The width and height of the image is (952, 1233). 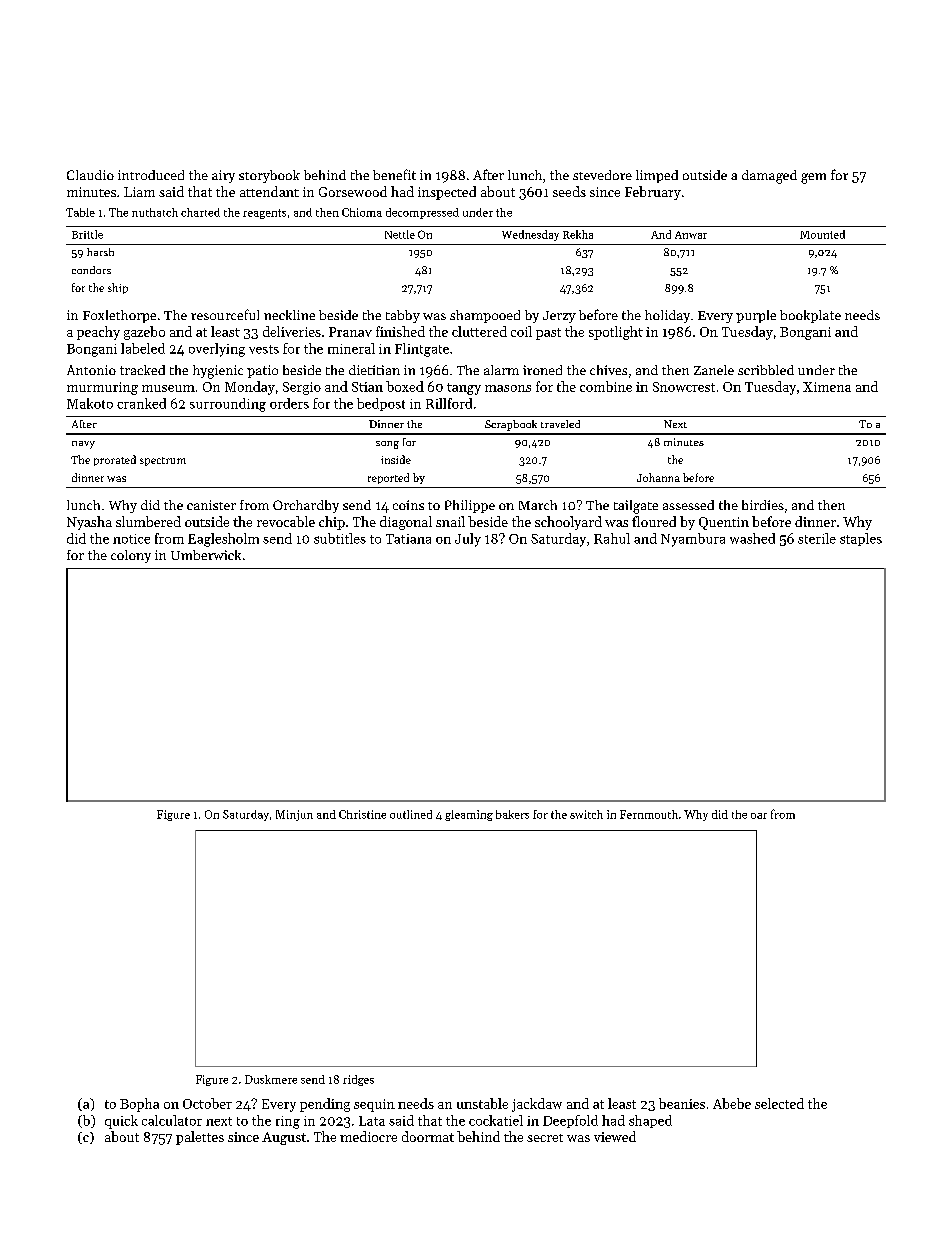 I want to click on Minjun, so click(x=294, y=815).
